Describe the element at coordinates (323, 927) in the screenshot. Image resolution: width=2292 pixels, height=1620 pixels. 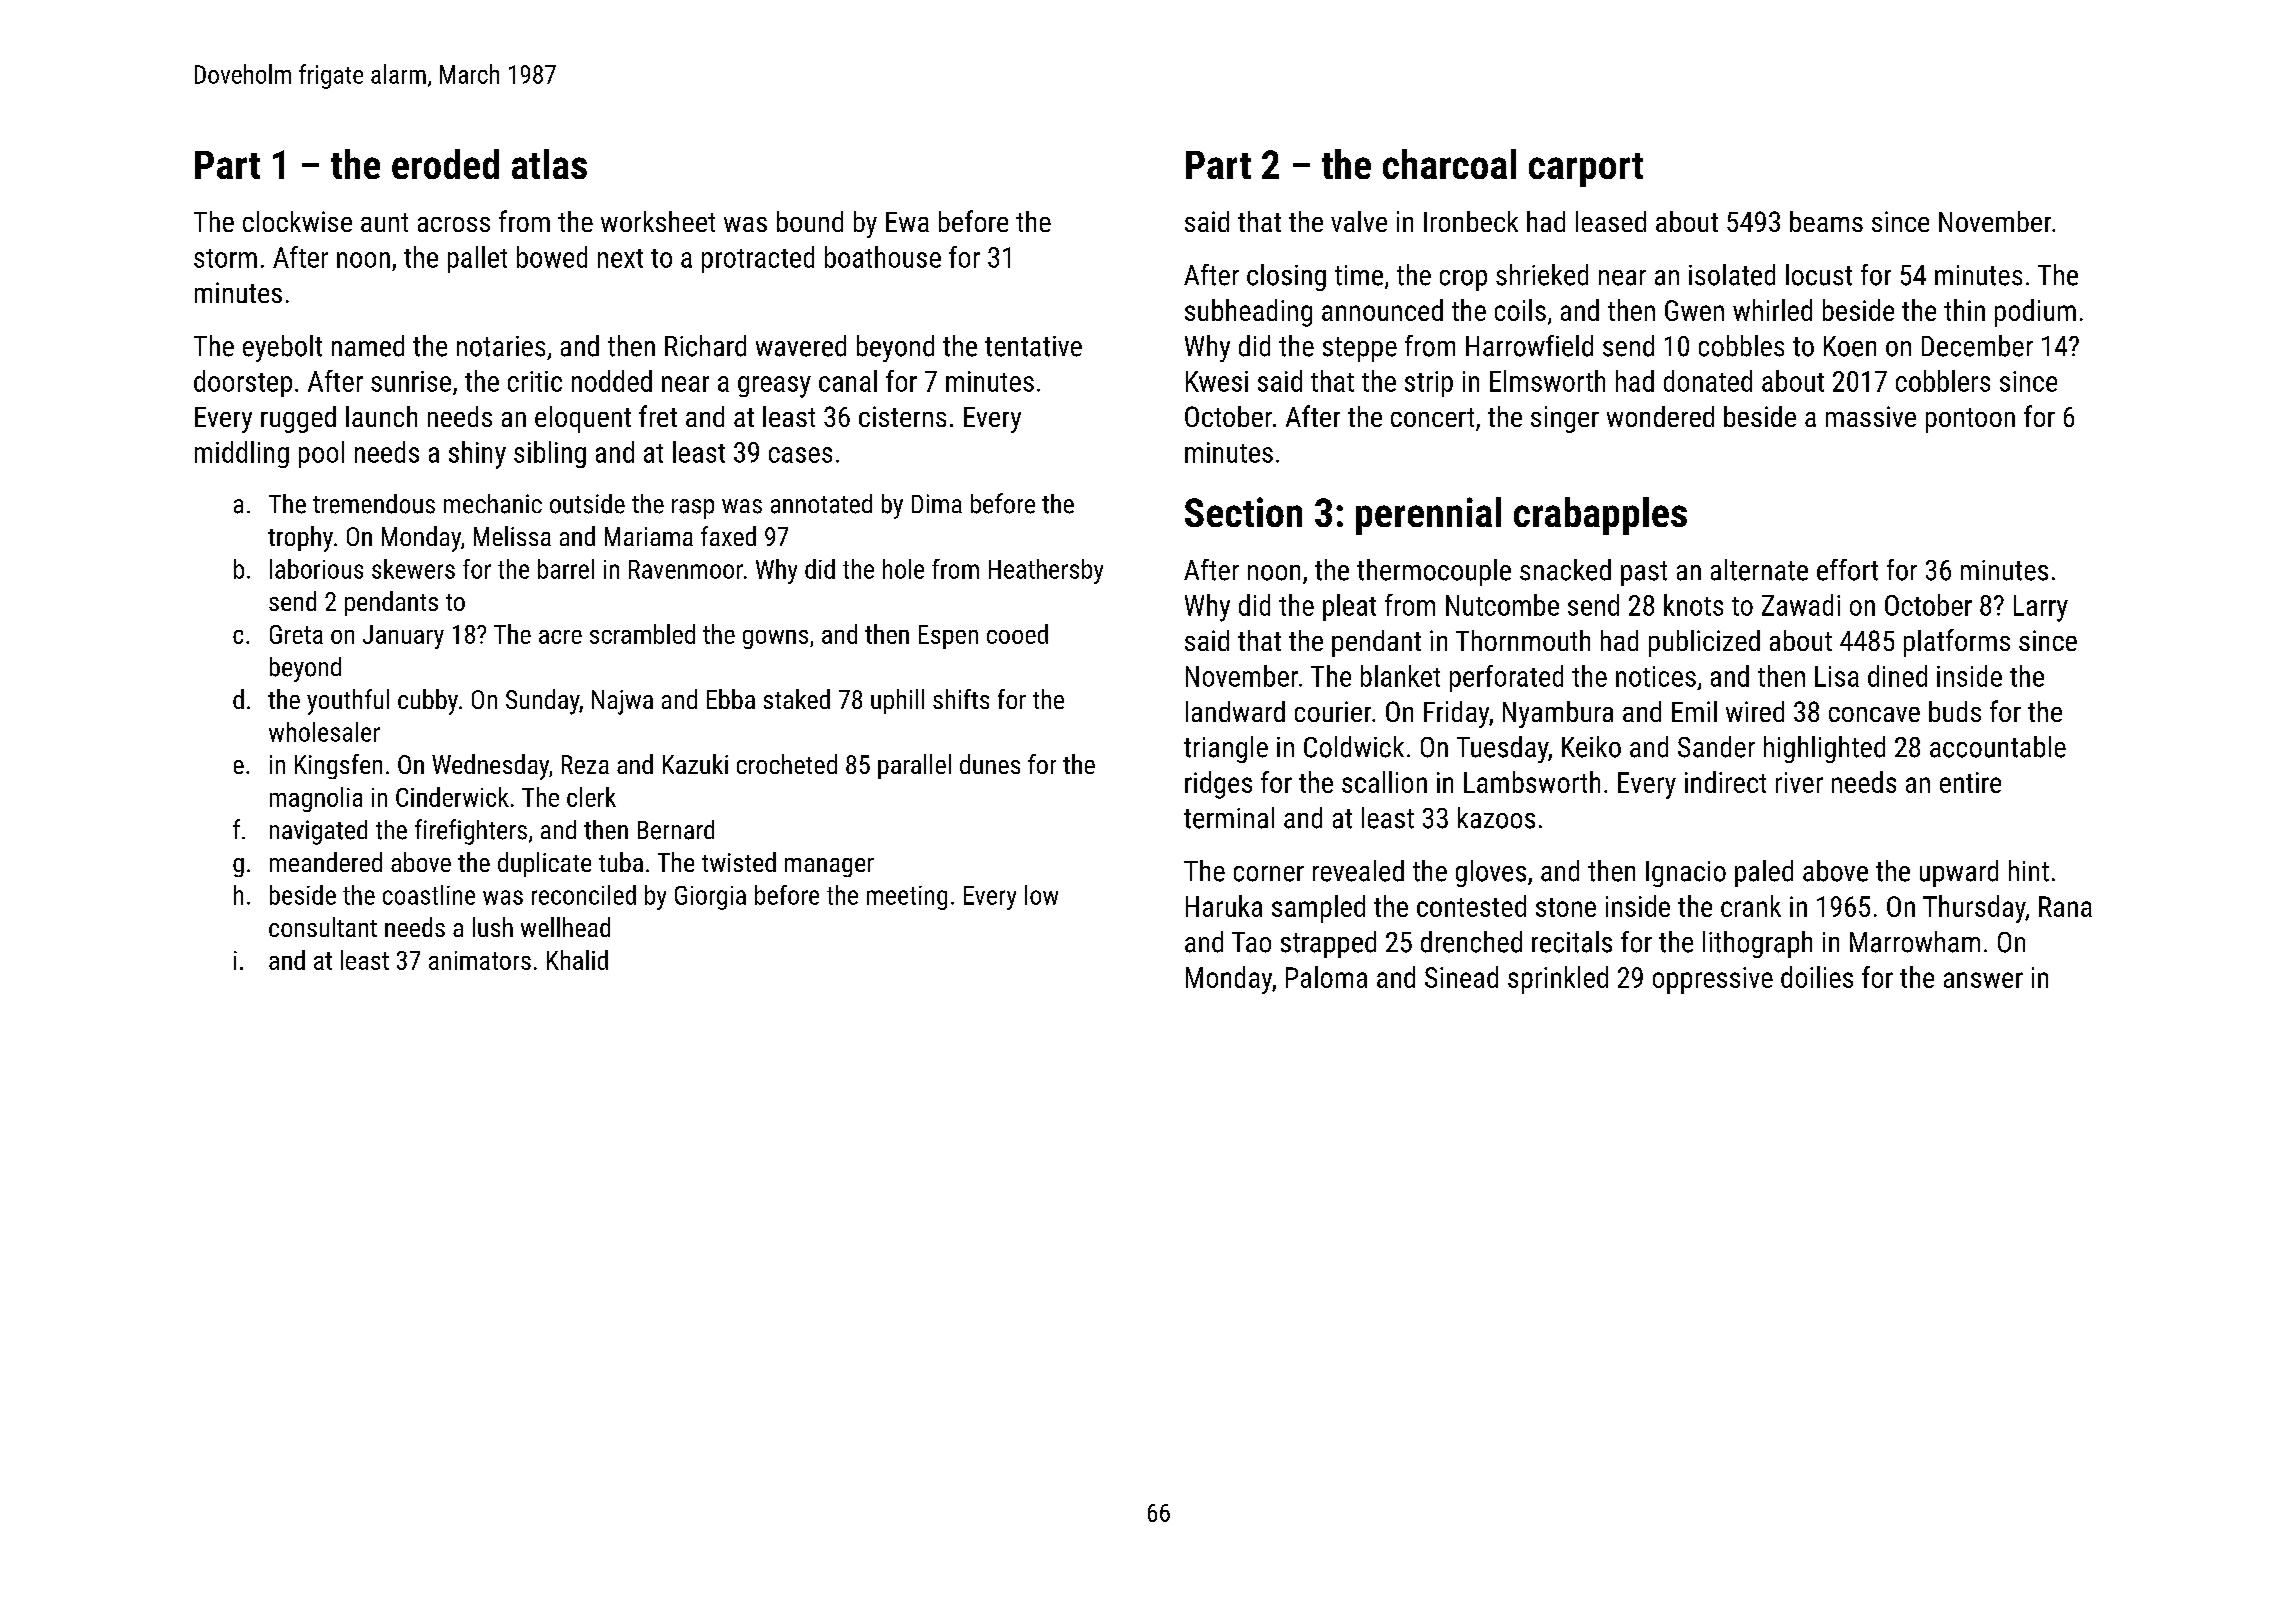
I see `consultant` at that location.
